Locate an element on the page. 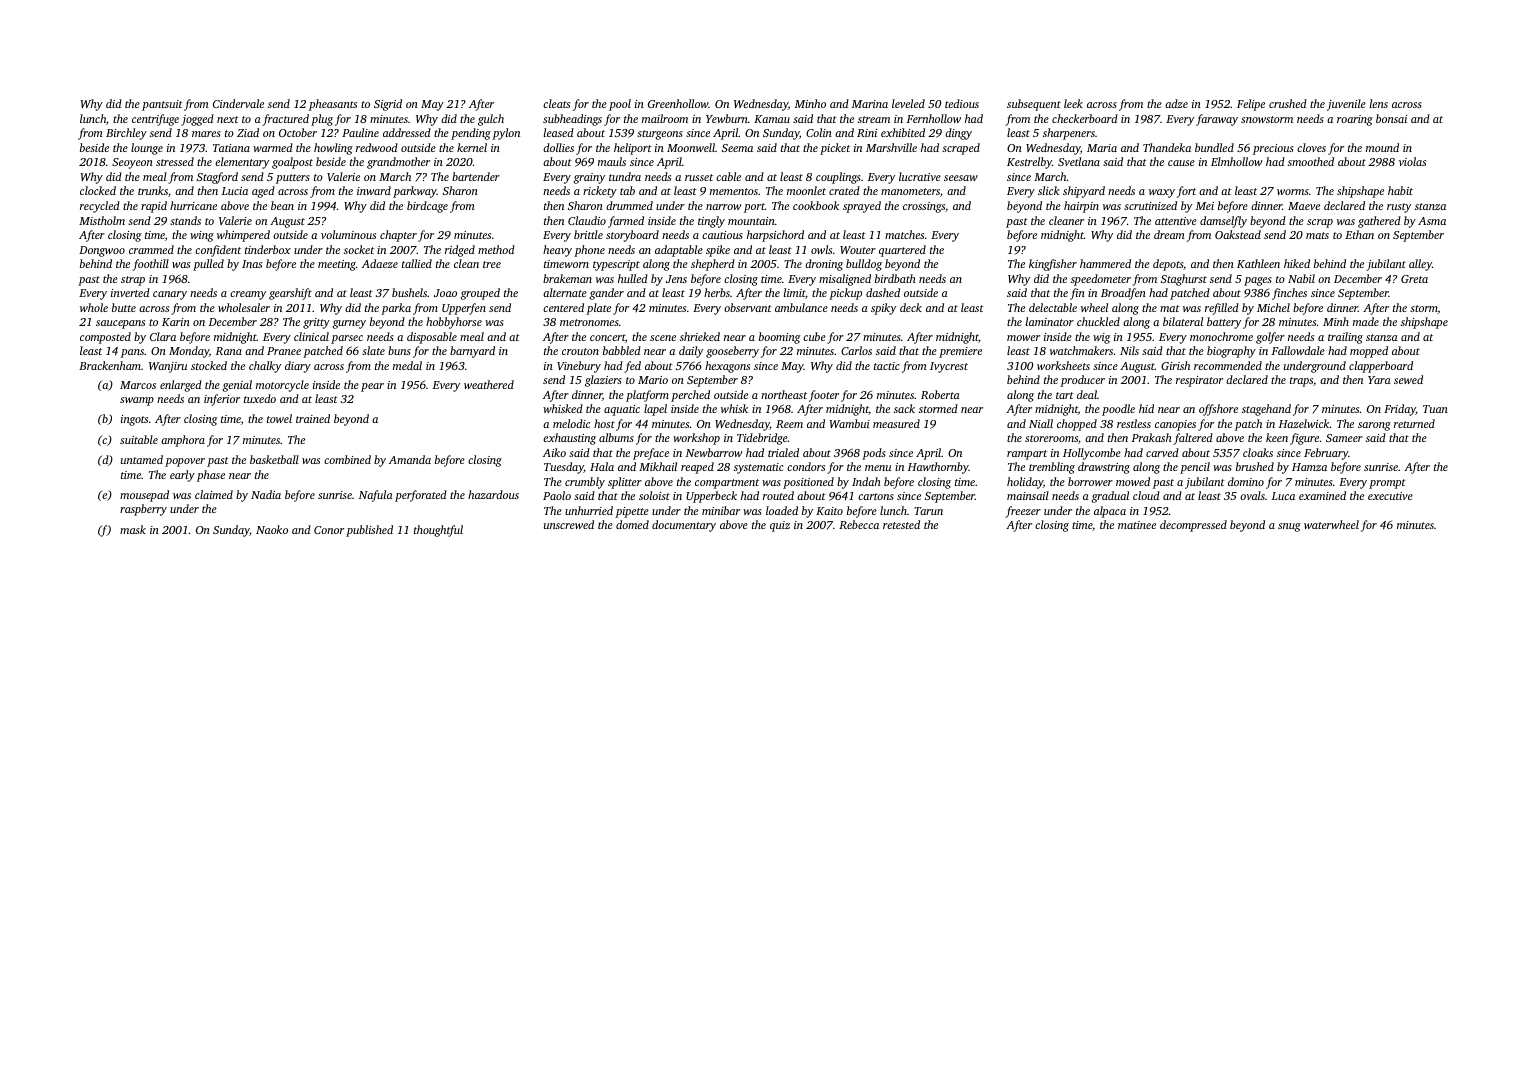 This image has height=1081, width=1528. Rebecca is located at coordinates (859, 524).
